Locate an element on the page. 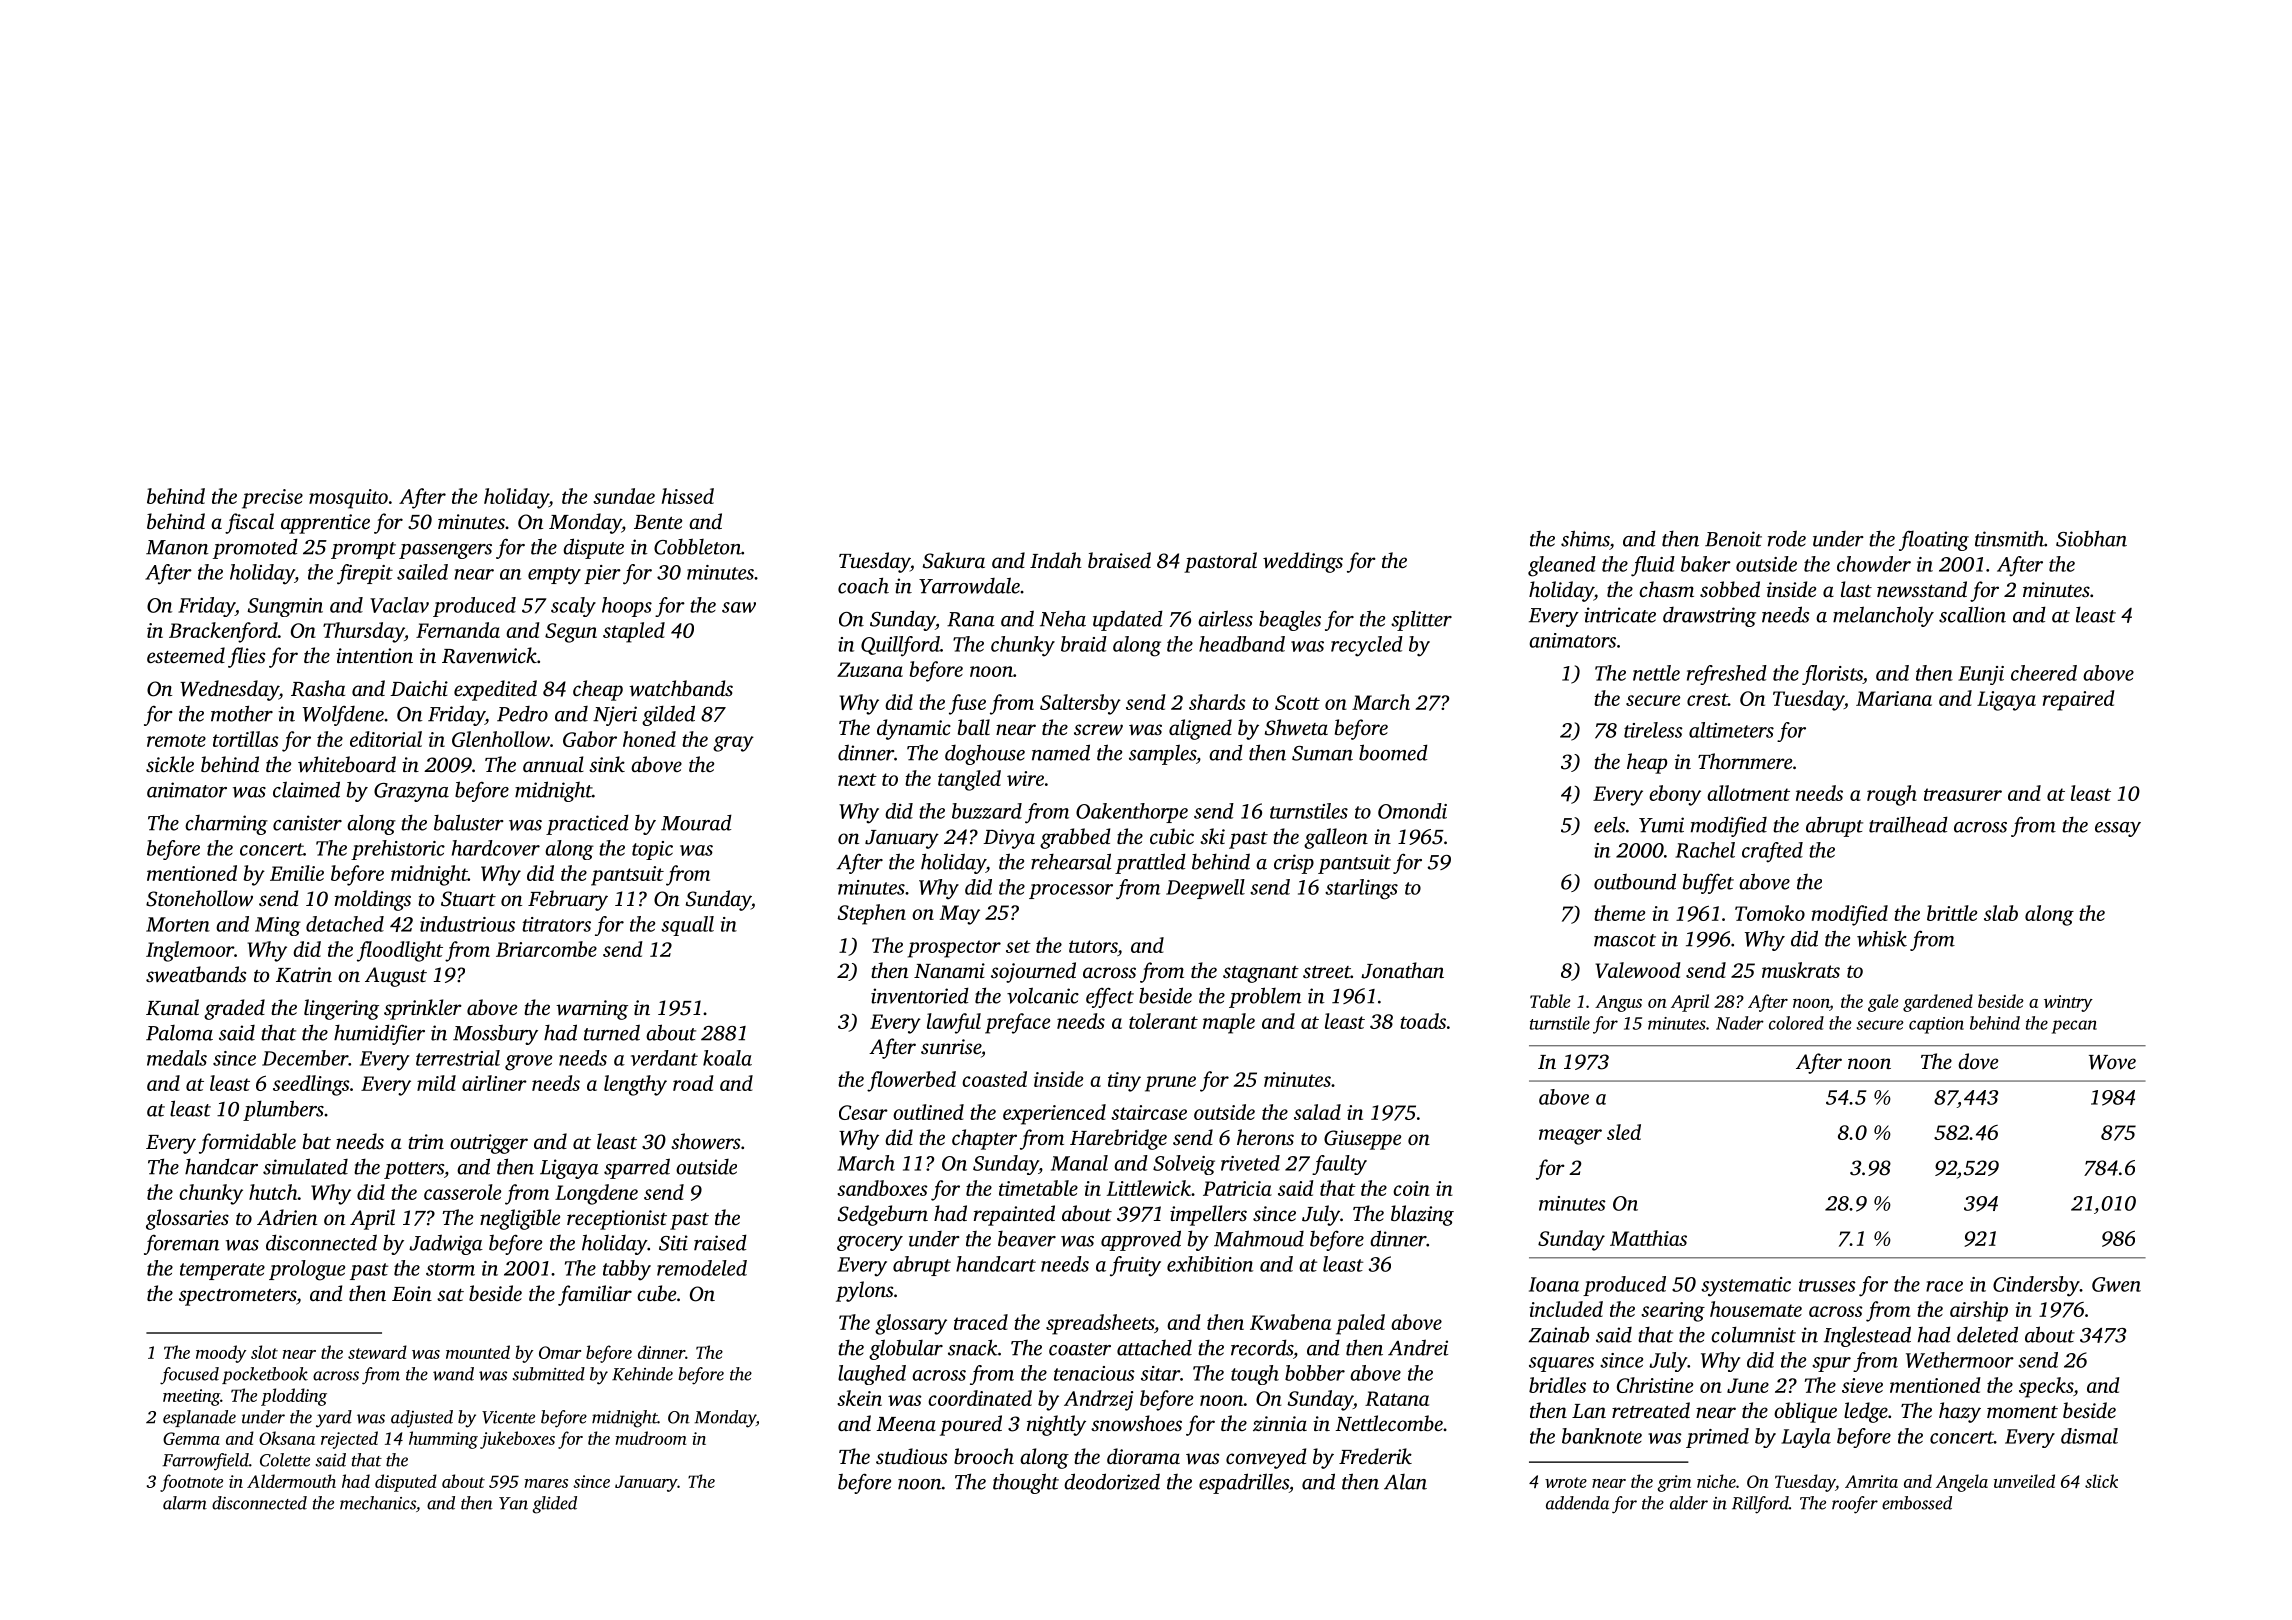  intention is located at coordinates (374, 655).
